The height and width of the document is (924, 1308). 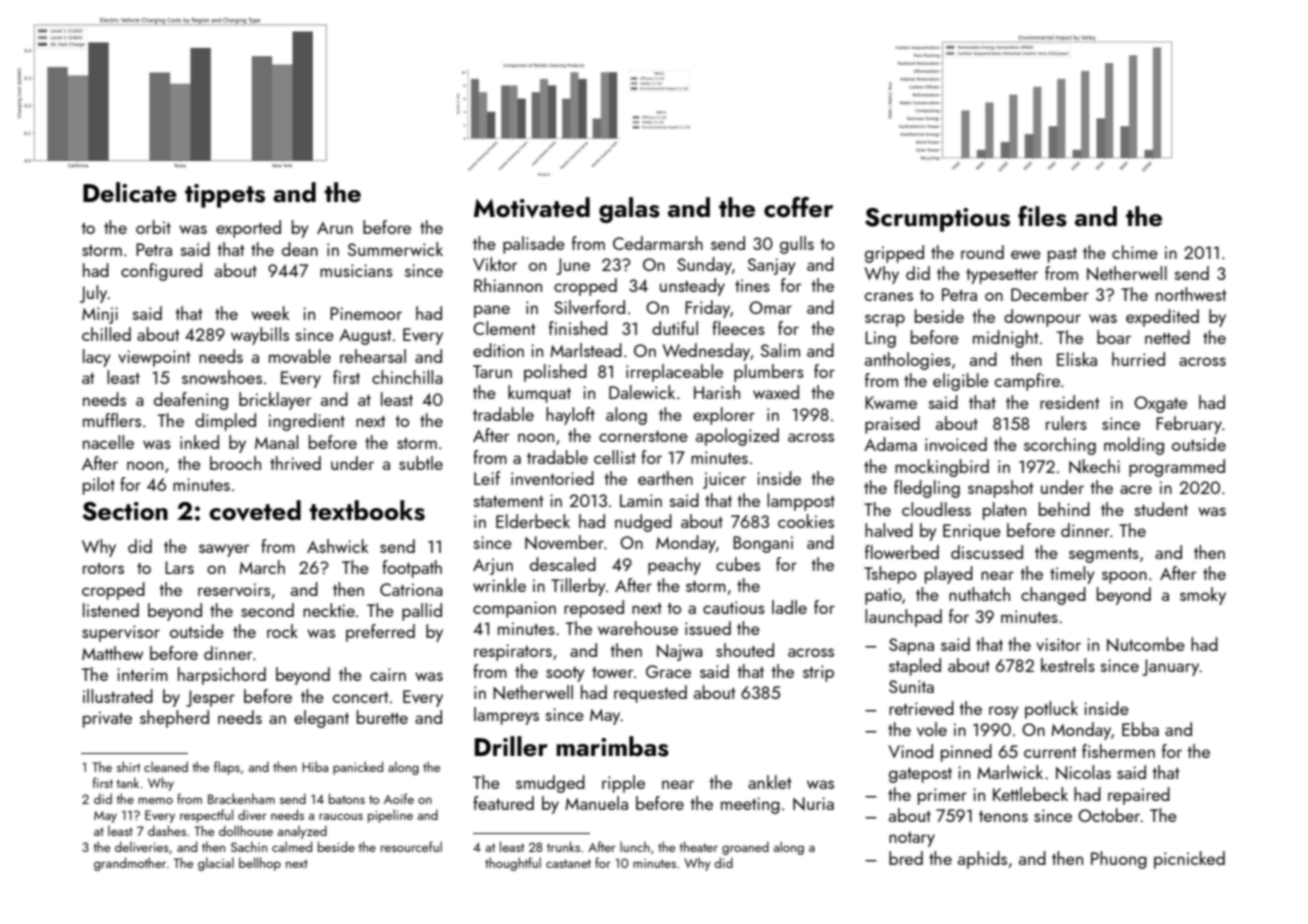 I want to click on files, so click(x=1042, y=216).
